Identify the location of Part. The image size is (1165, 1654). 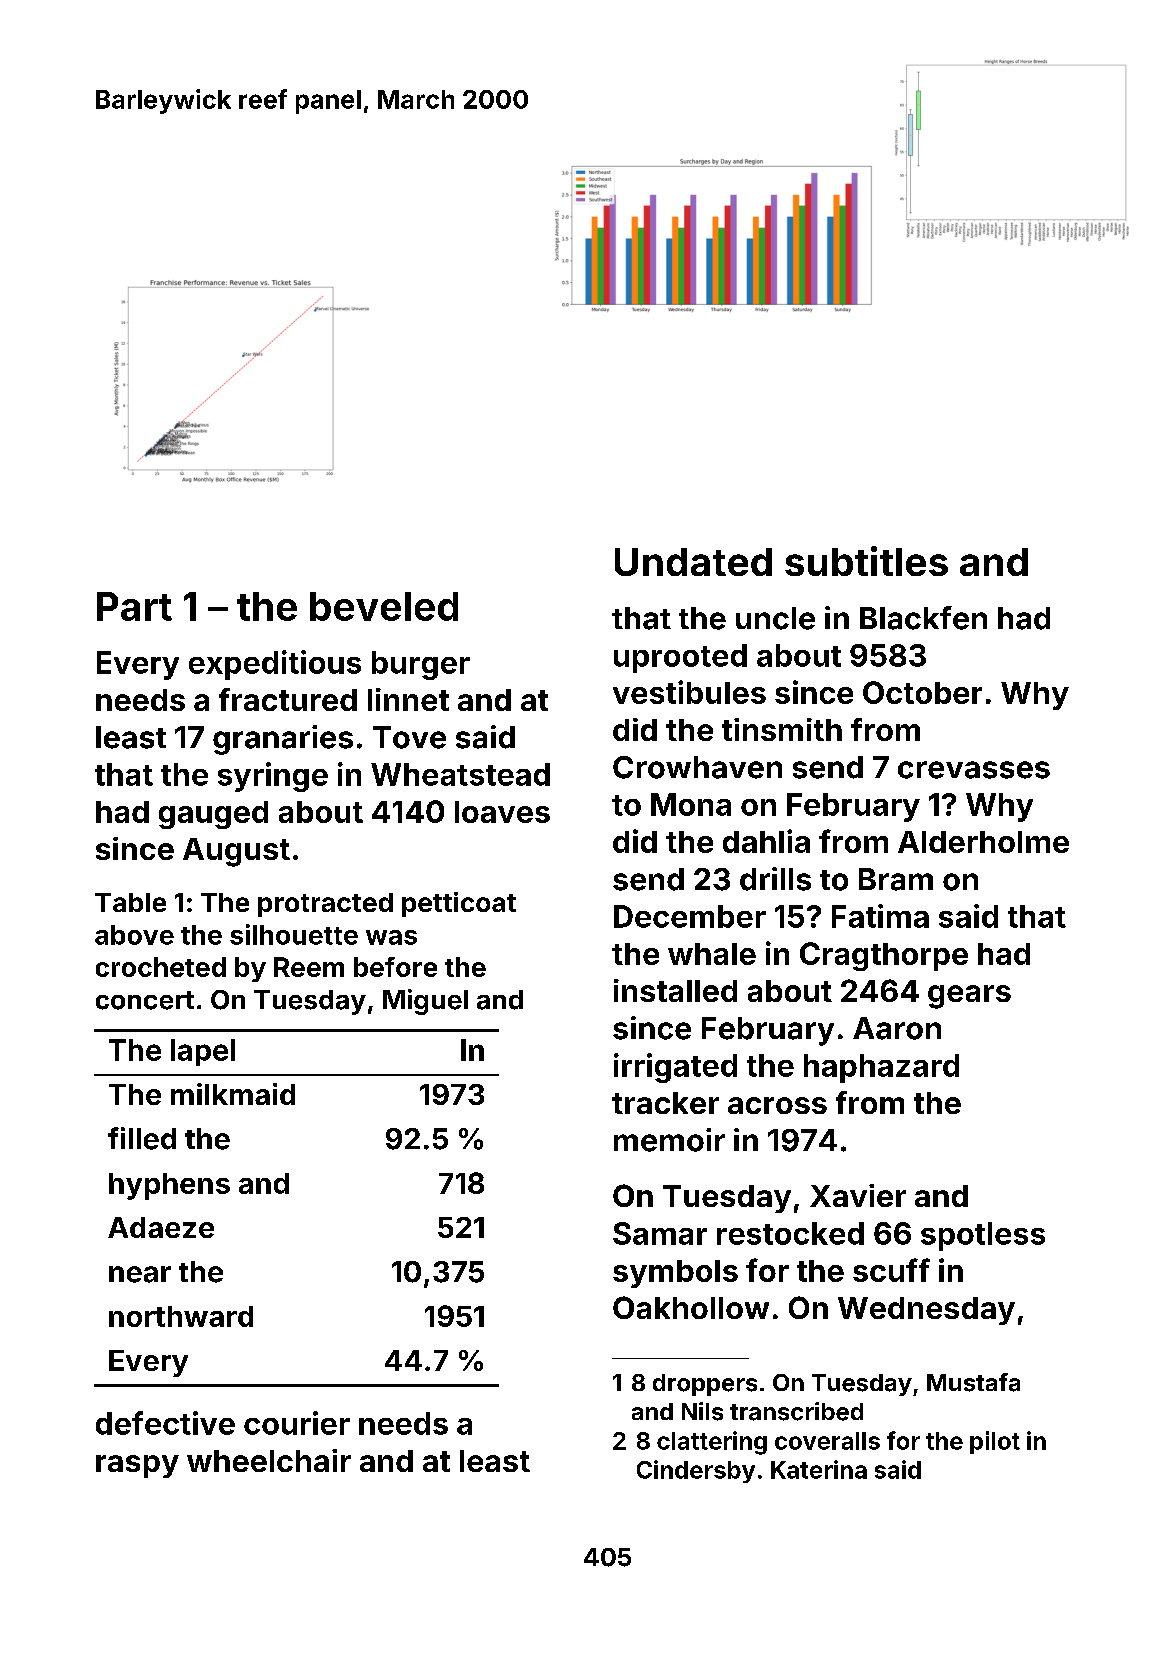
(134, 606).
